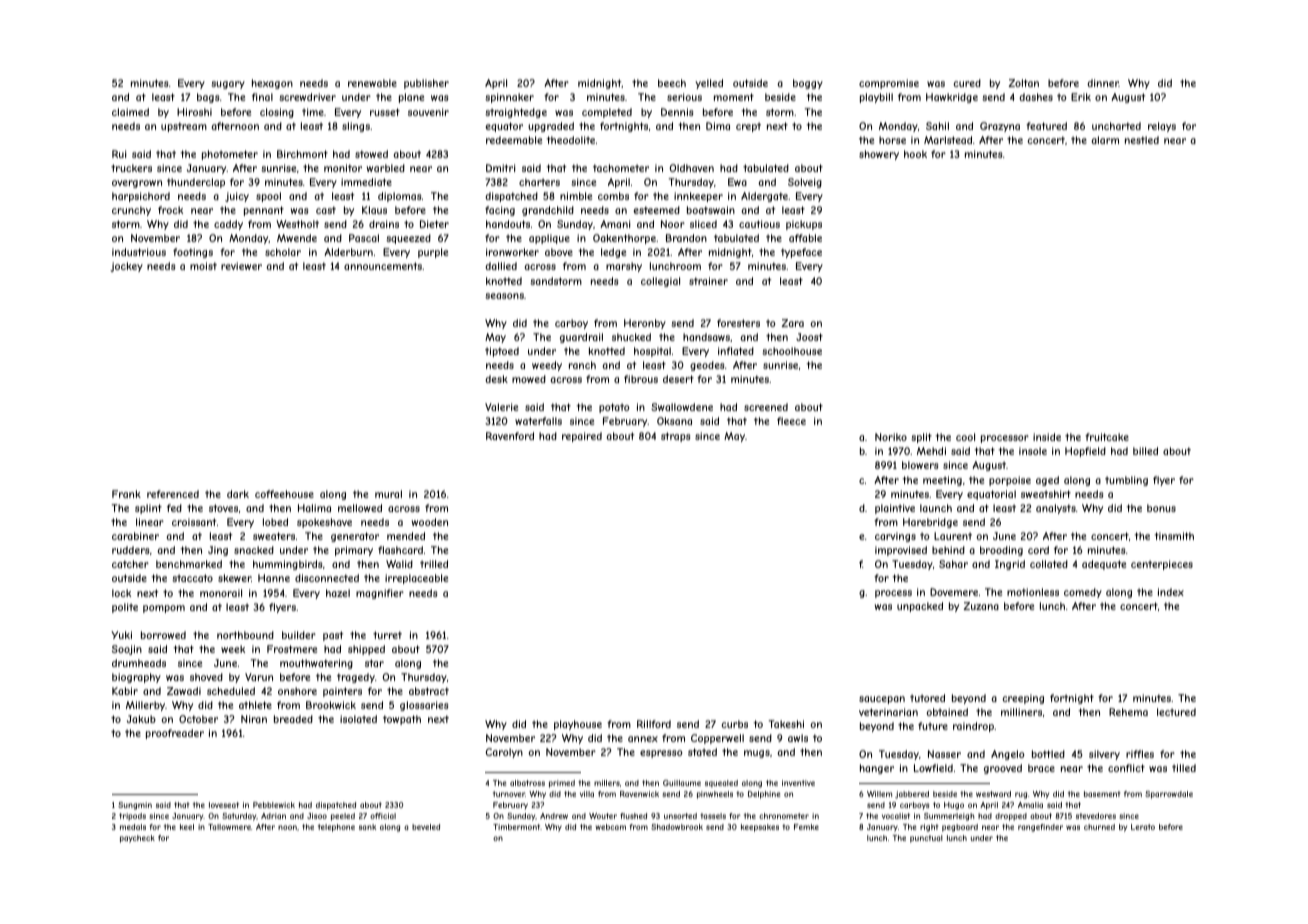 Image resolution: width=1308 pixels, height=924 pixels. I want to click on Nasser, so click(944, 754).
